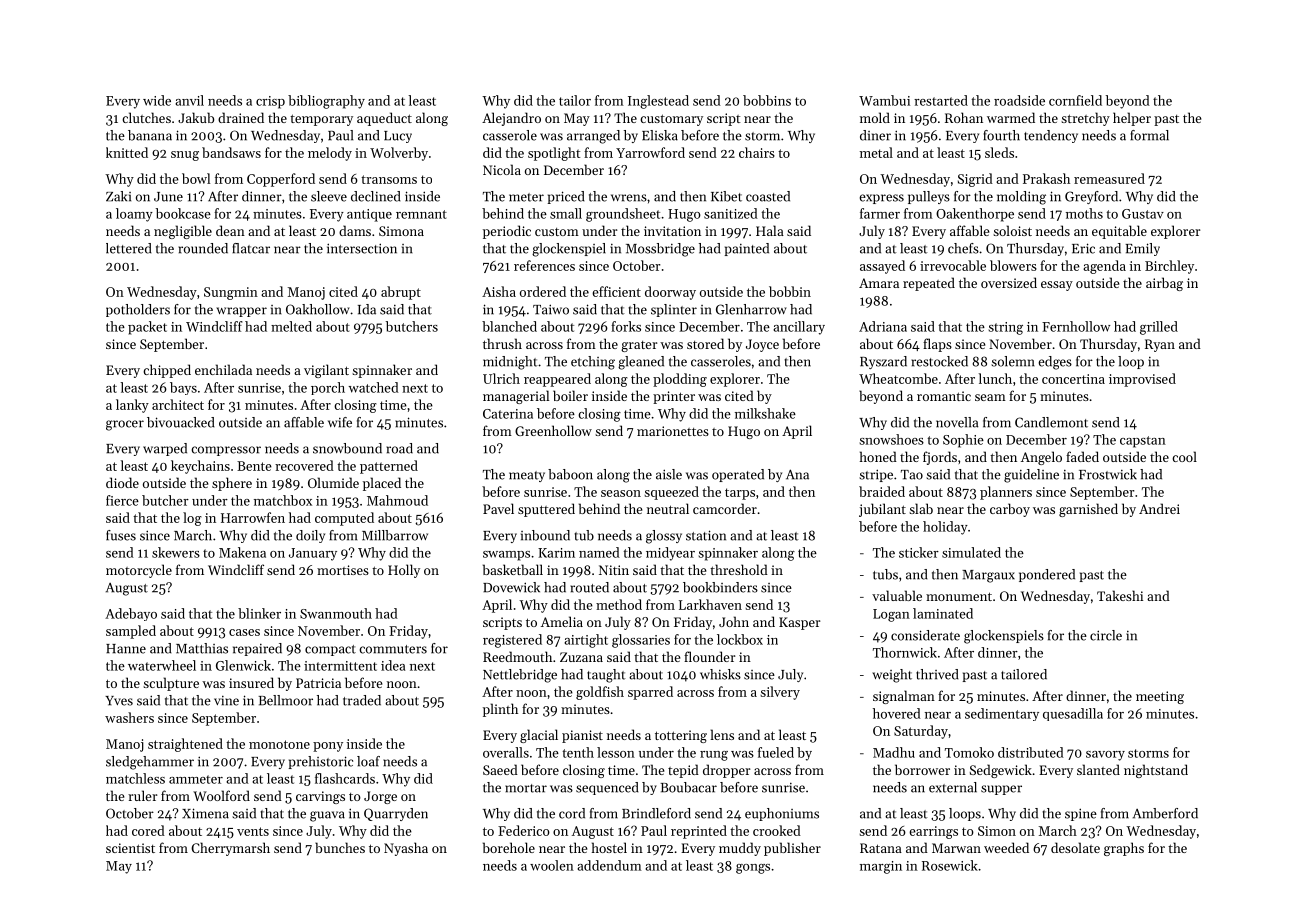 This screenshot has width=1308, height=924. I want to click on neutral, so click(668, 508).
